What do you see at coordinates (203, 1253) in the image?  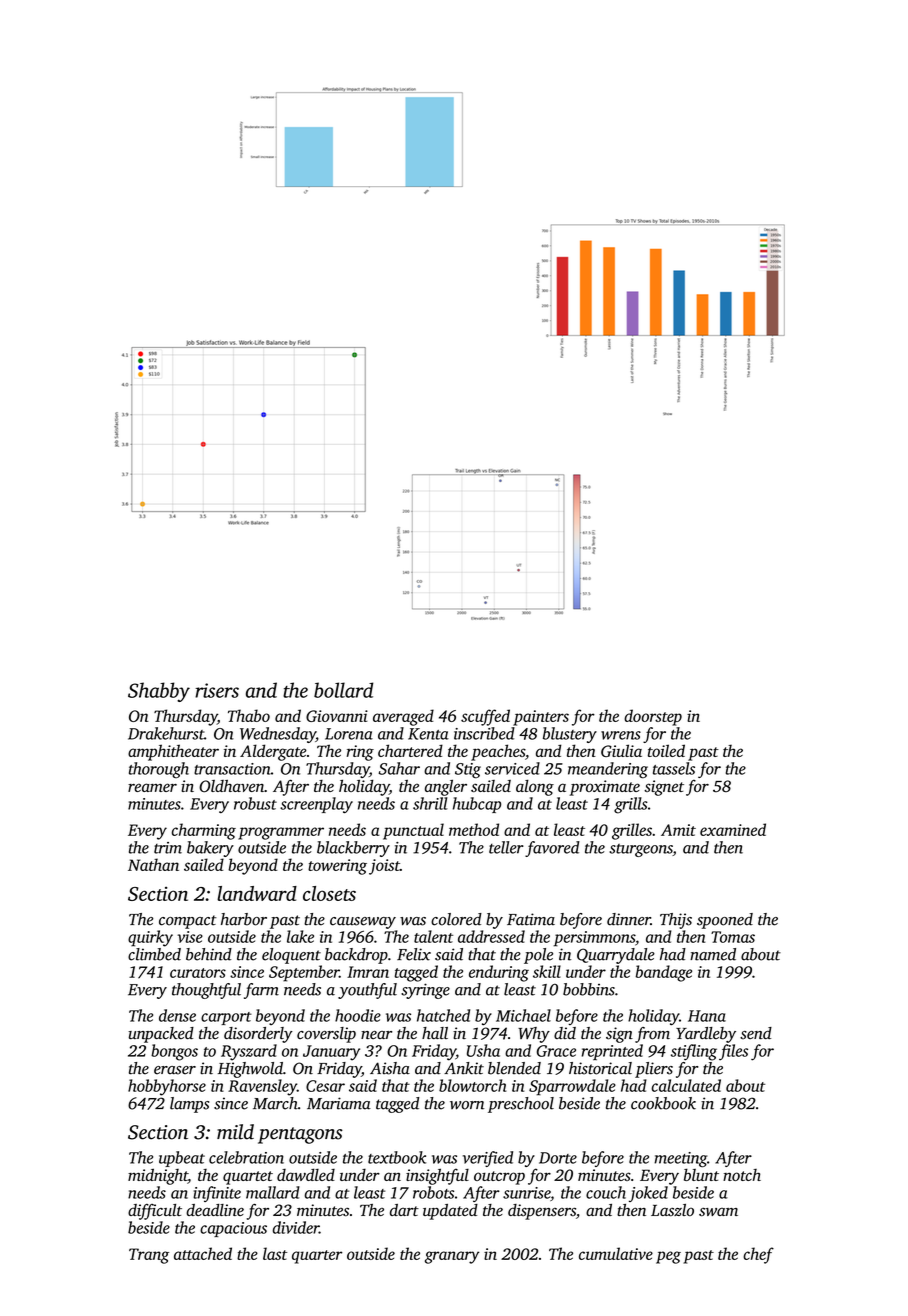 I see `attached` at bounding box center [203, 1253].
